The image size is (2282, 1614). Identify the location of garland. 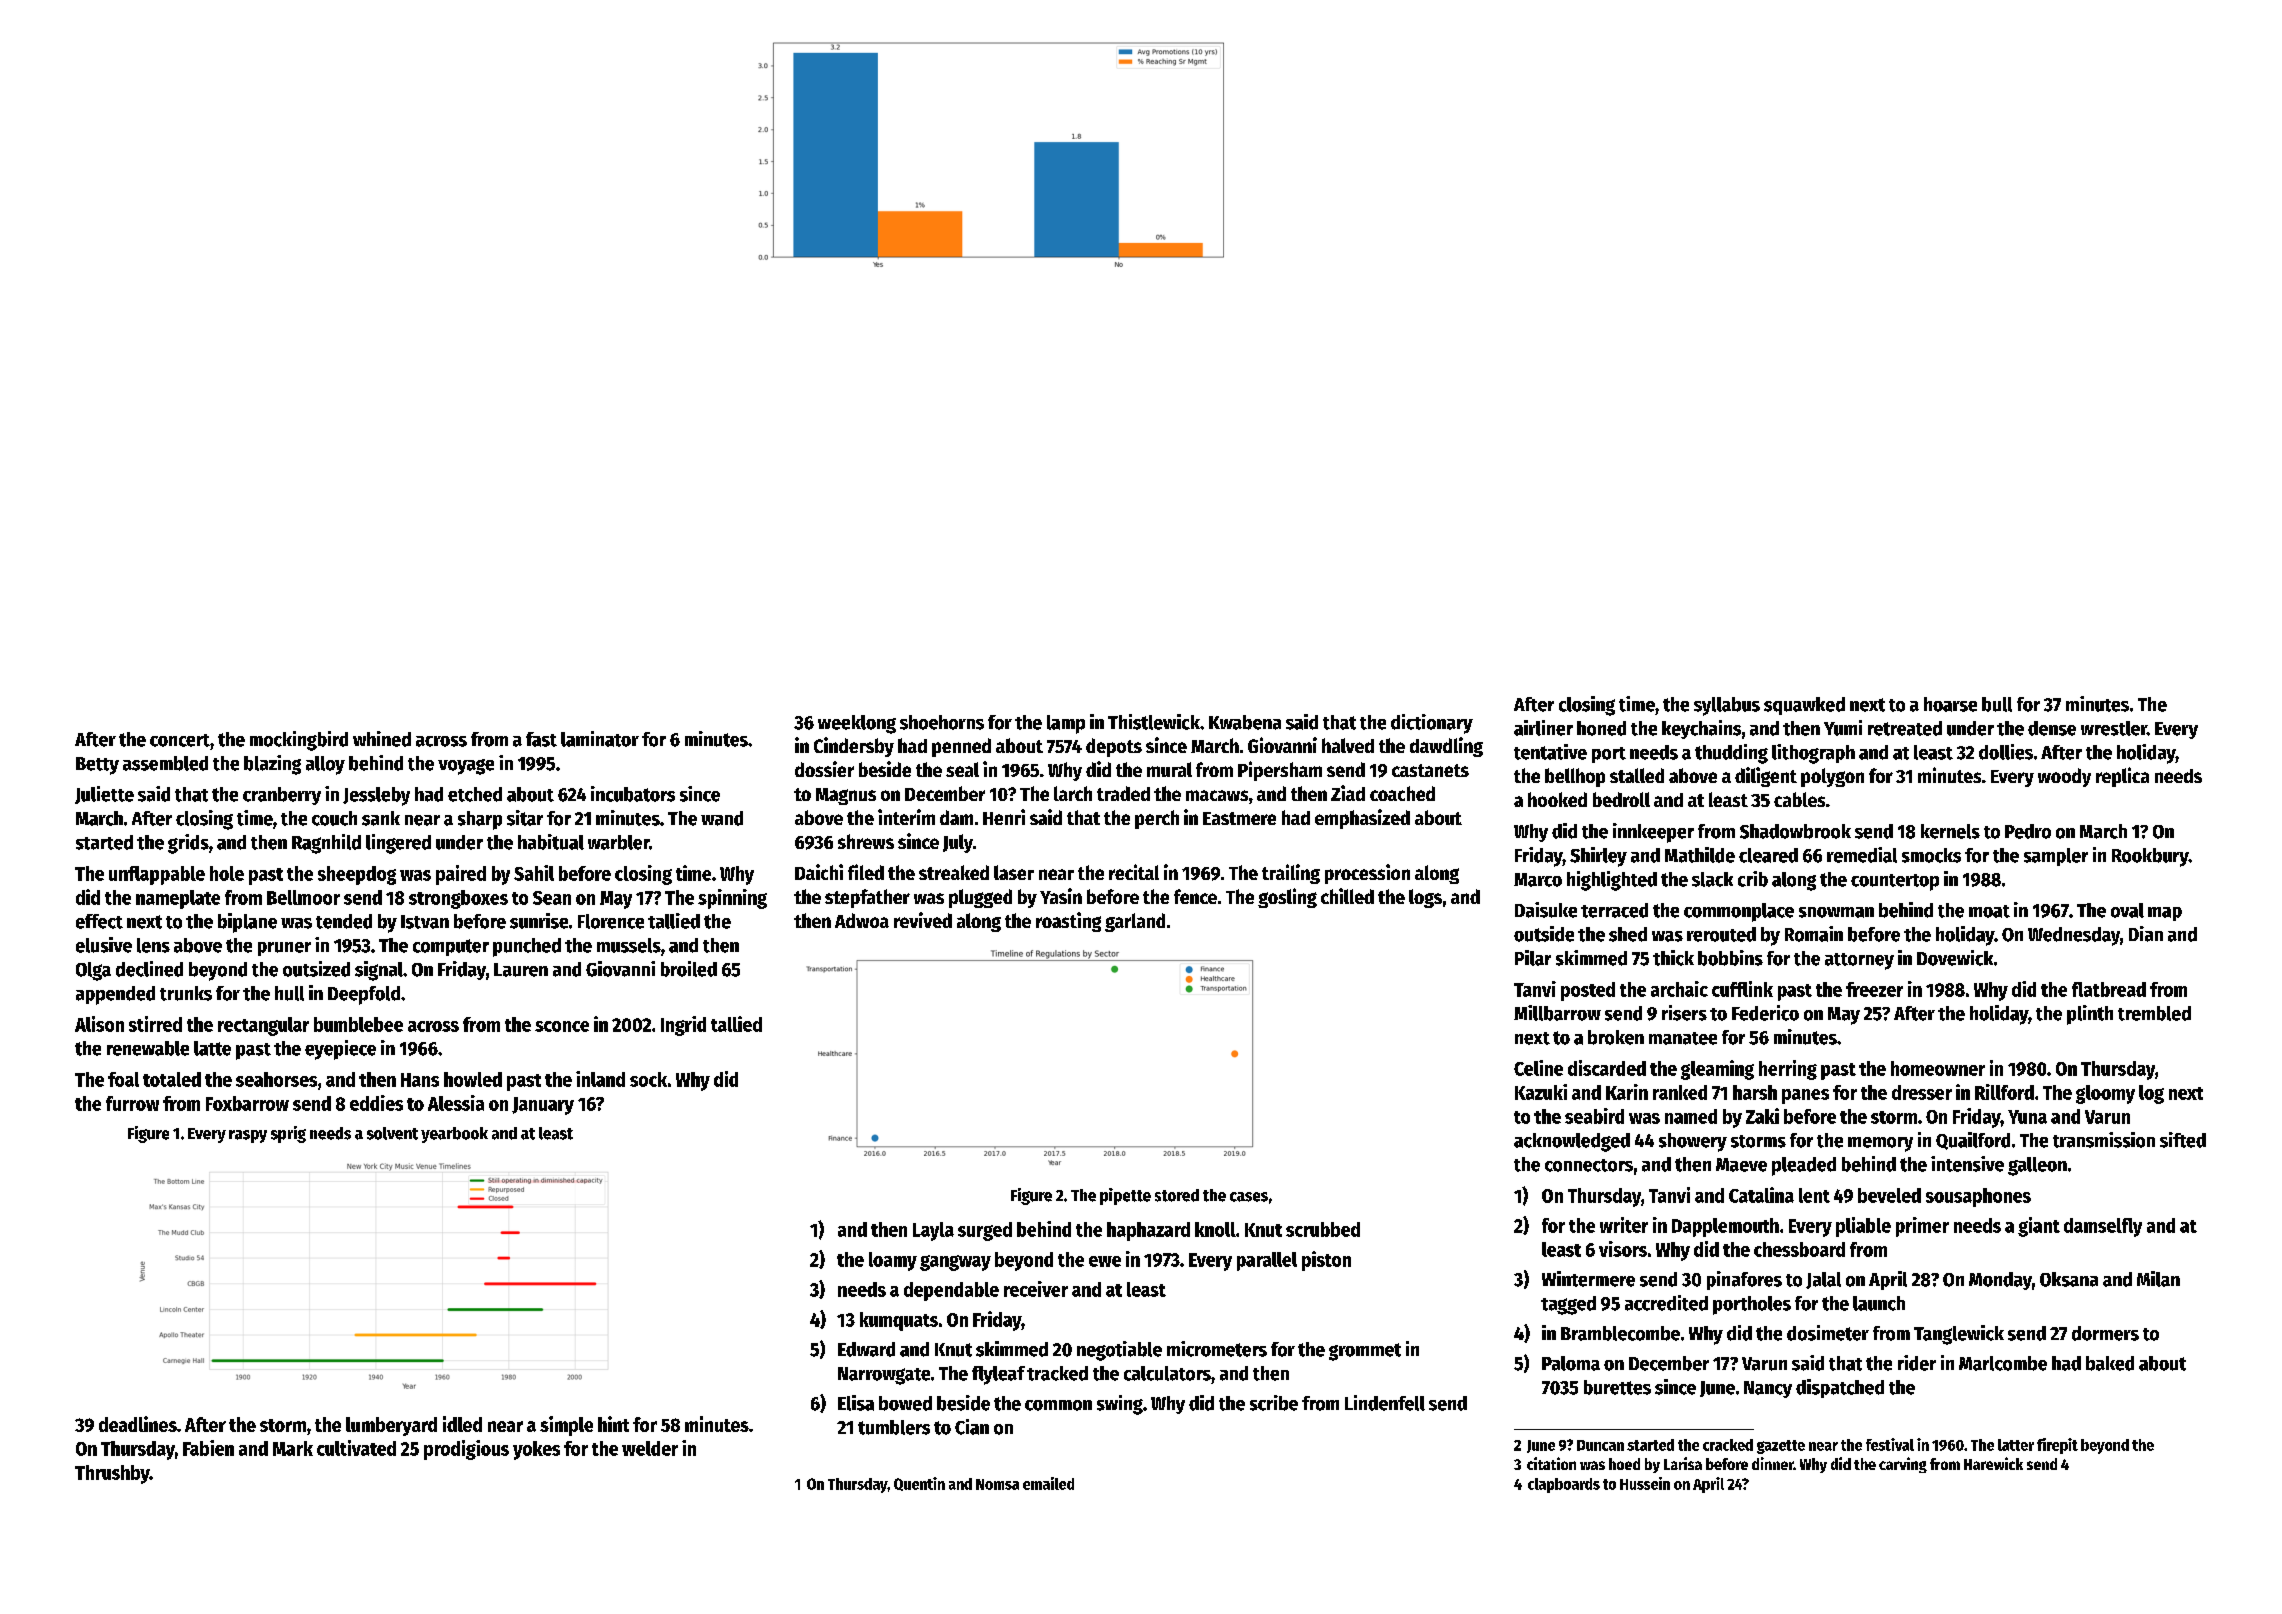
(1135, 922).
